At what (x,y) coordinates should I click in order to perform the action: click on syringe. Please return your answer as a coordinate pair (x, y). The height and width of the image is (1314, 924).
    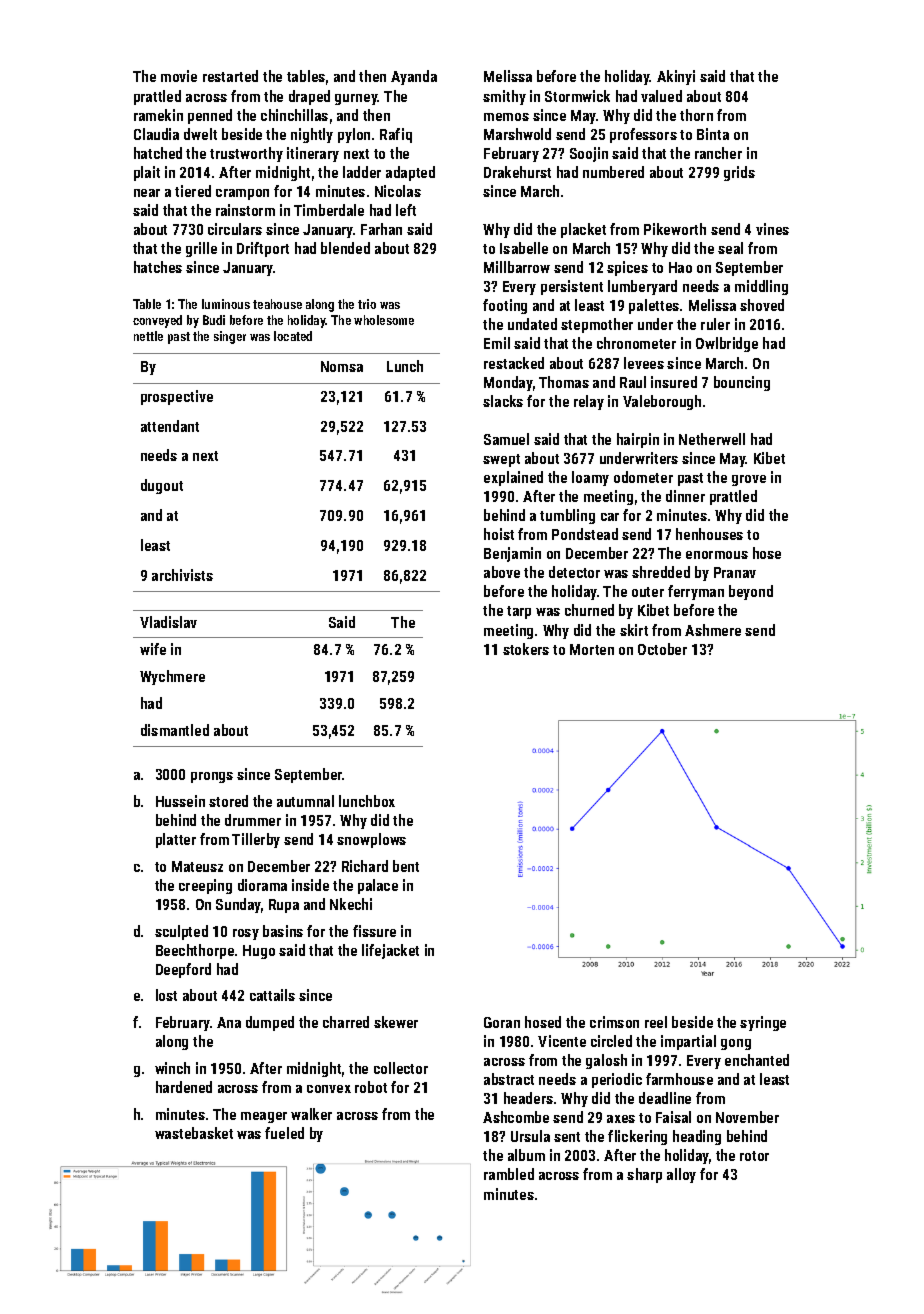
    Looking at the image, I should click on (763, 1023).
